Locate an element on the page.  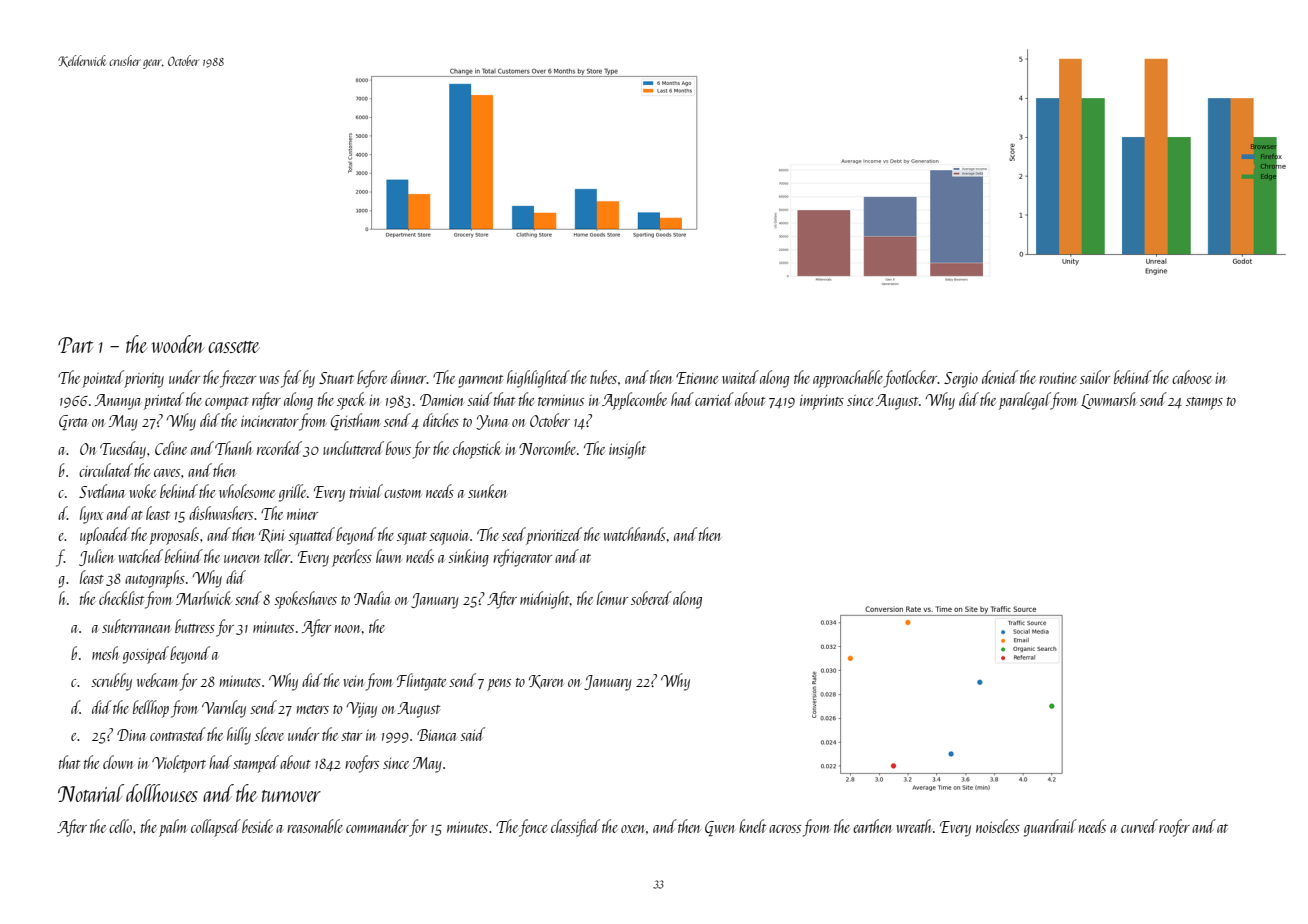
caboose is located at coordinates (1192, 377).
